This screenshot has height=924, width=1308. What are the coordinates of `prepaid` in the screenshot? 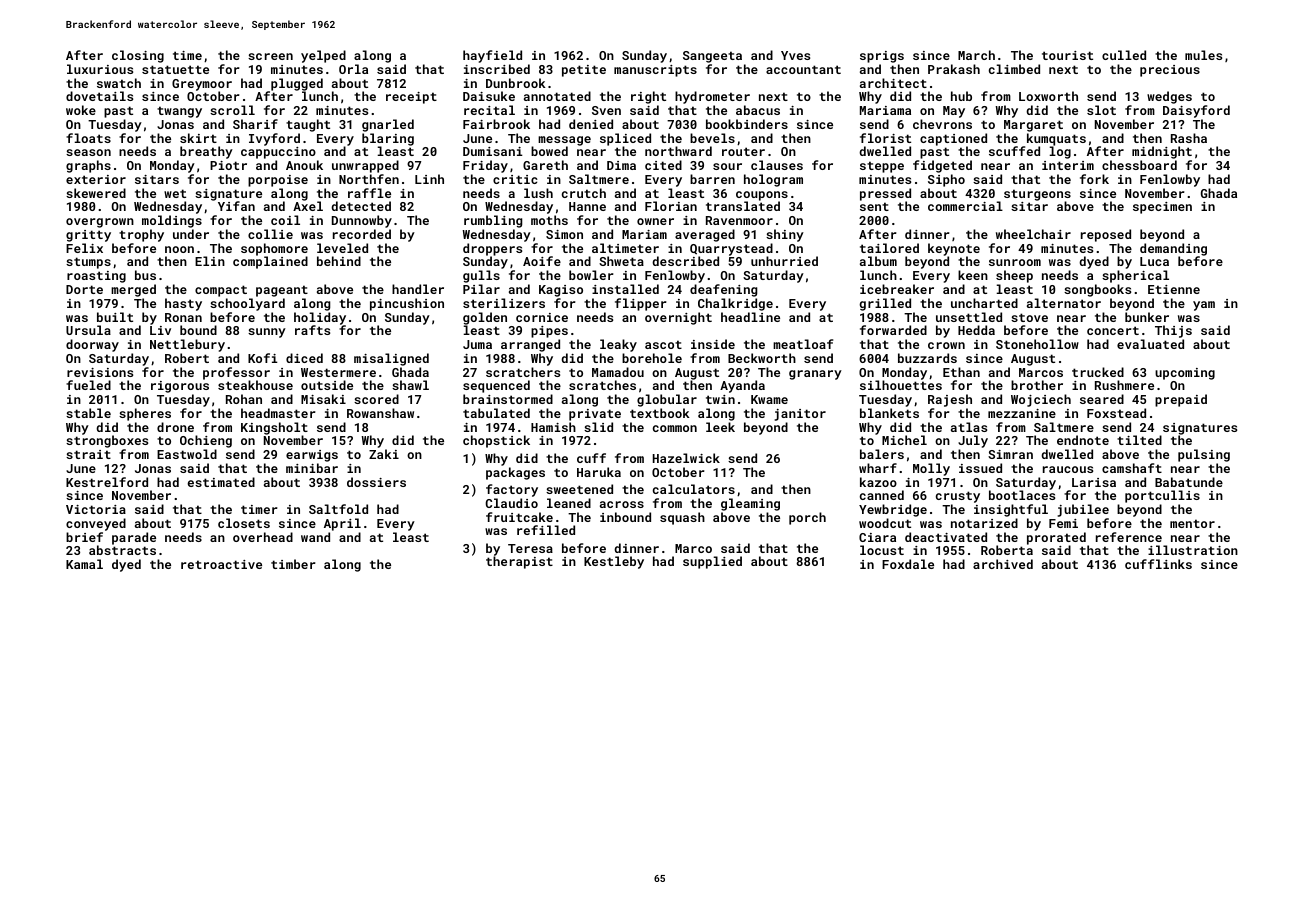 It's located at (1181, 400).
